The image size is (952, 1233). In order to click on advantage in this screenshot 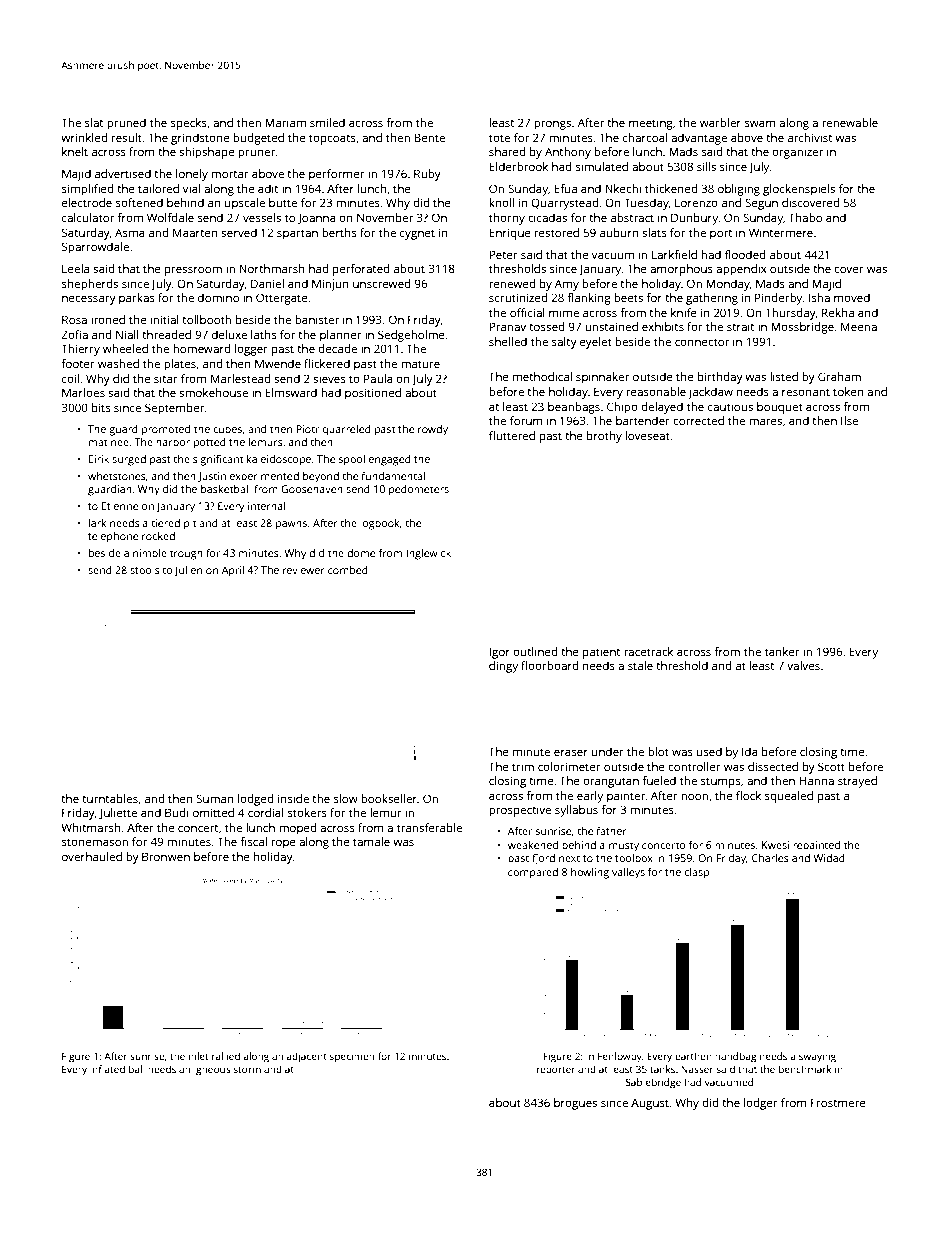, I will do `click(699, 139)`.
